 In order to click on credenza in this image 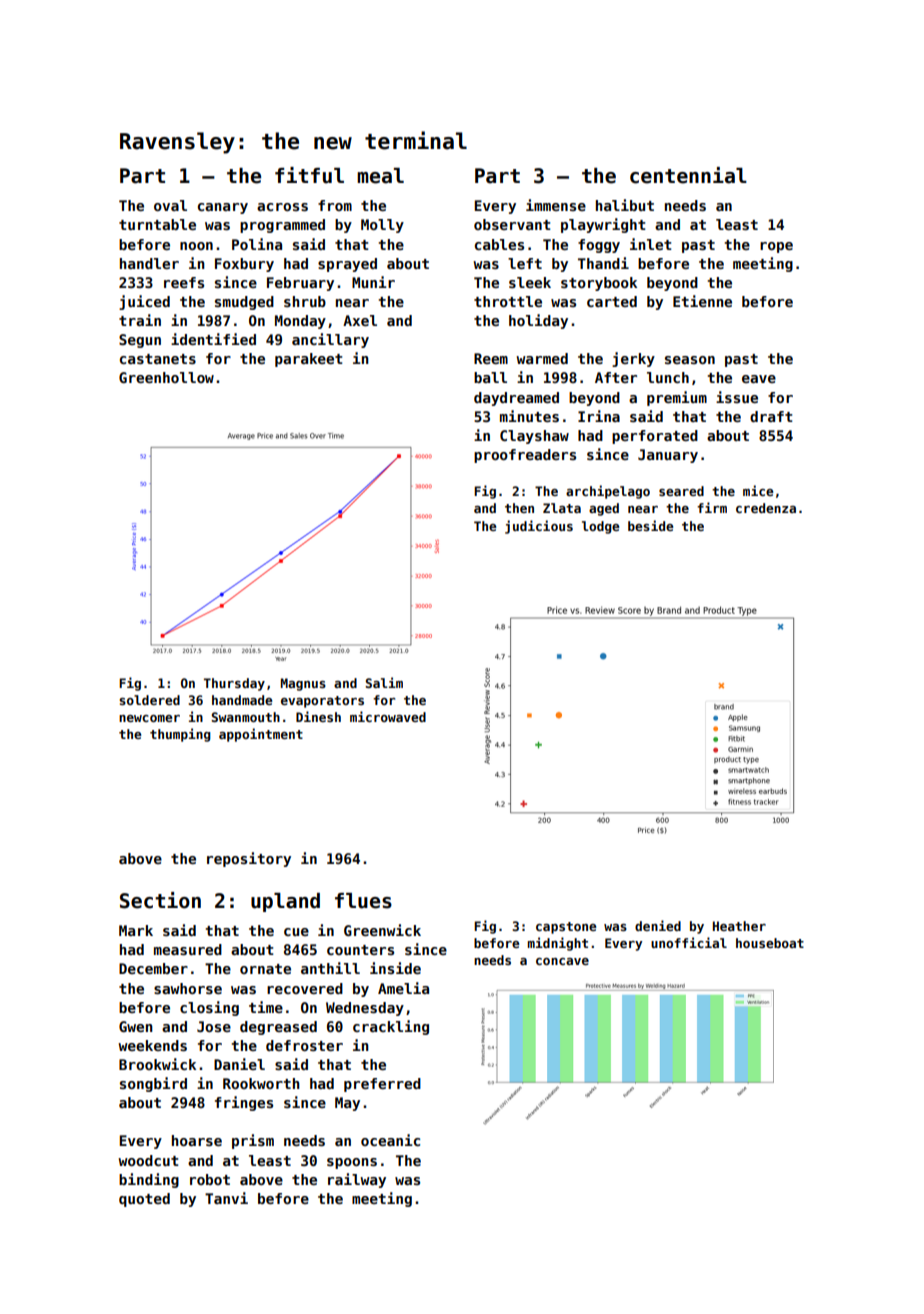, I will do `click(766, 508)`.
